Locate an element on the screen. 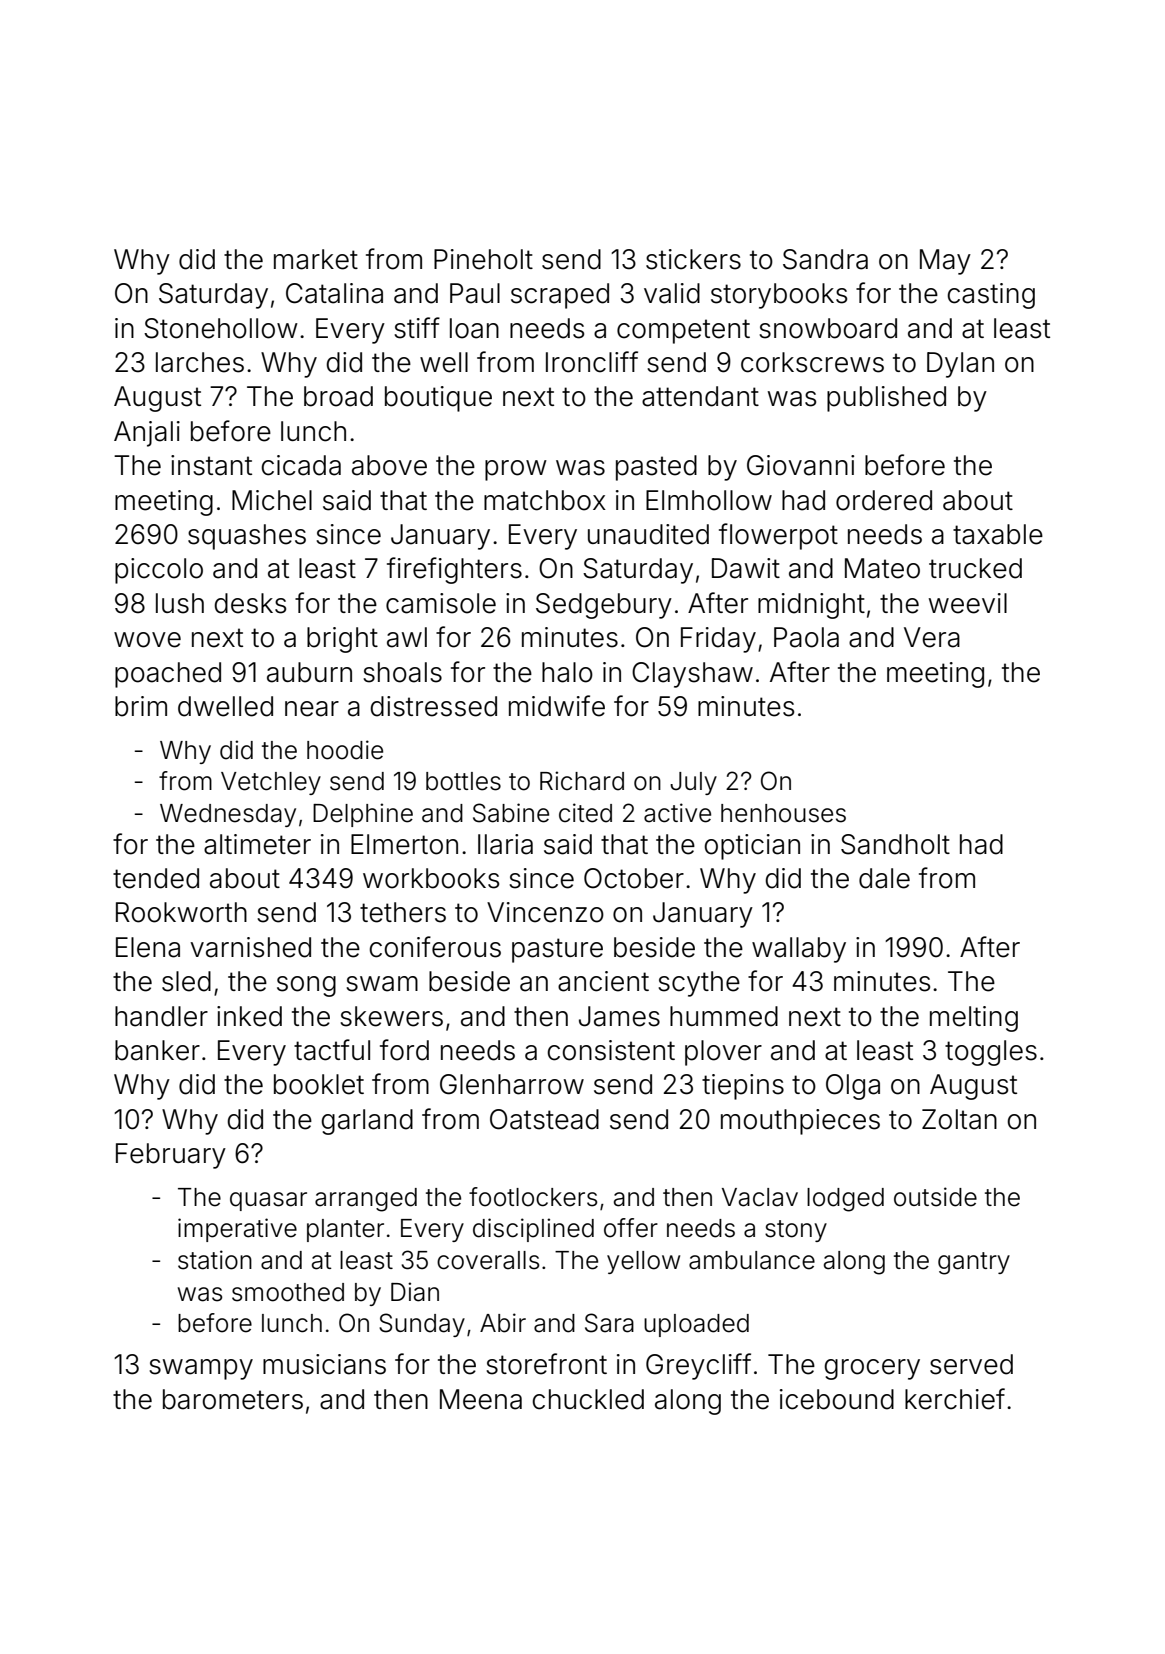 The height and width of the screenshot is (1654, 1165). prow is located at coordinates (516, 470).
